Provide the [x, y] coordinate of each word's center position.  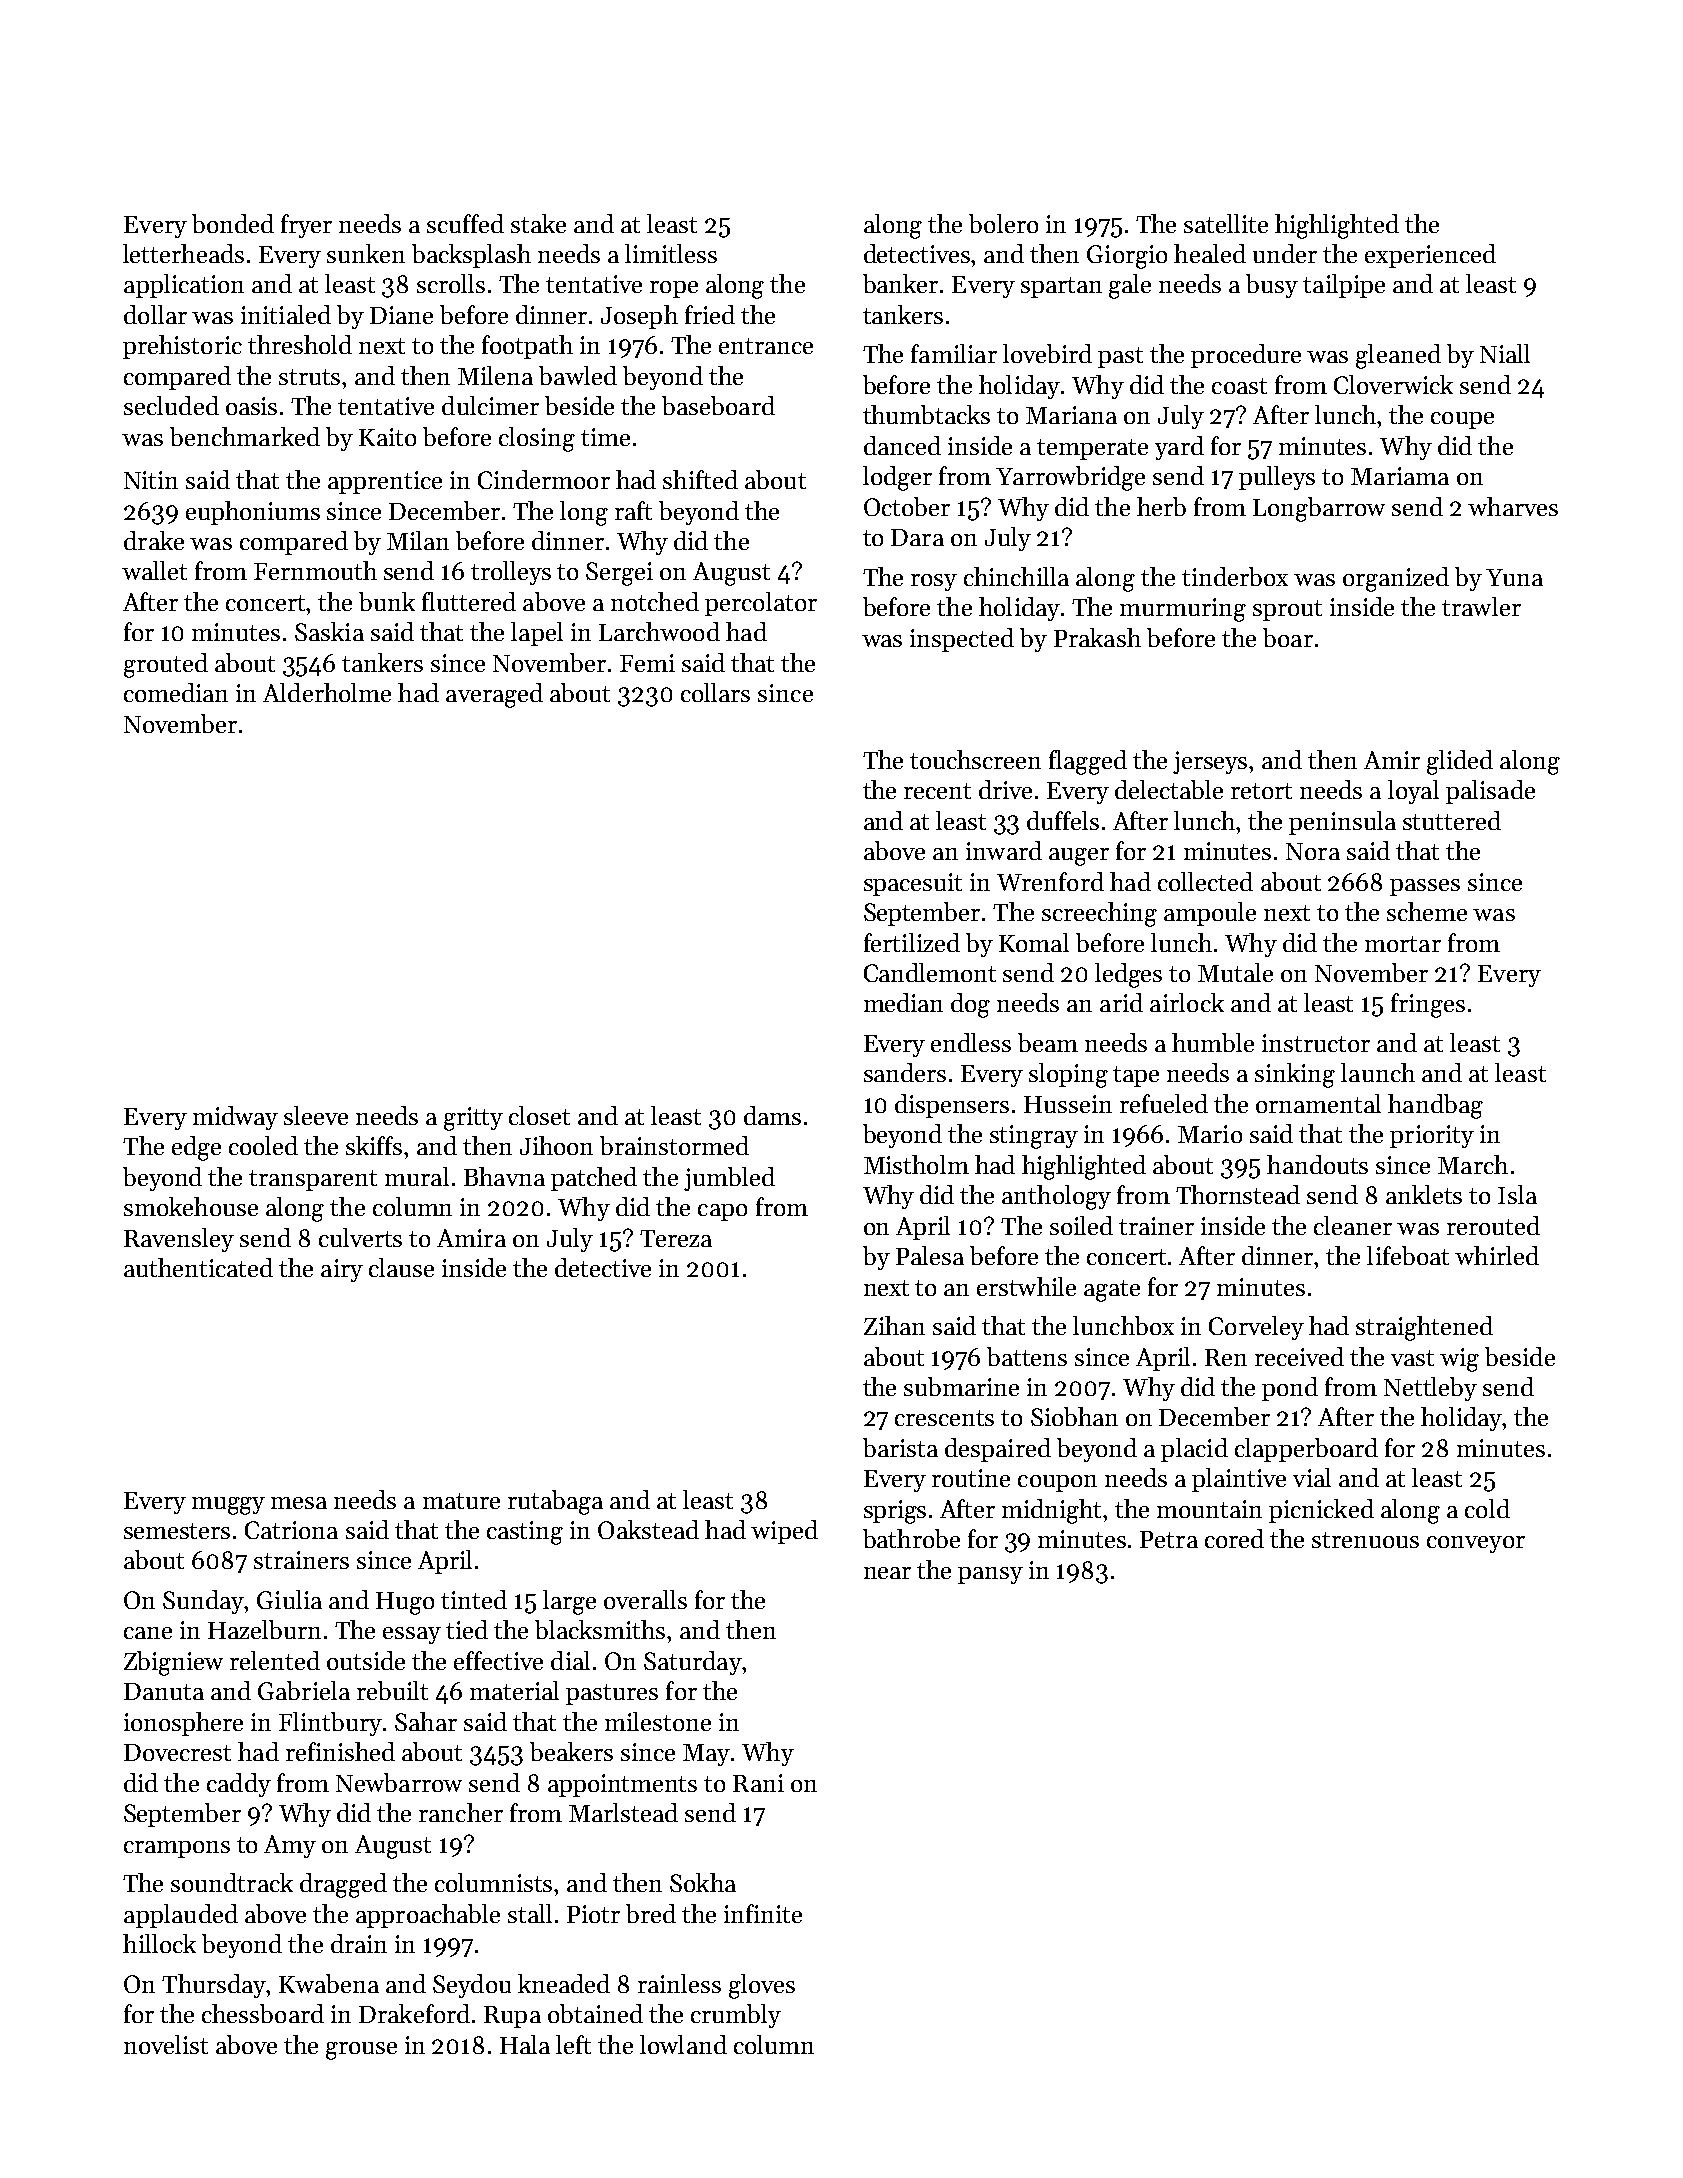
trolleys [511, 573]
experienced [1430, 256]
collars [715, 692]
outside [366, 1660]
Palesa [930, 1255]
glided [1460, 762]
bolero [1003, 223]
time [605, 437]
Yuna [1514, 577]
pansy [990, 1575]
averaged [494, 695]
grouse [361, 2051]
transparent [313, 1180]
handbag [1435, 1106]
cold [1487, 1508]
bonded [233, 223]
